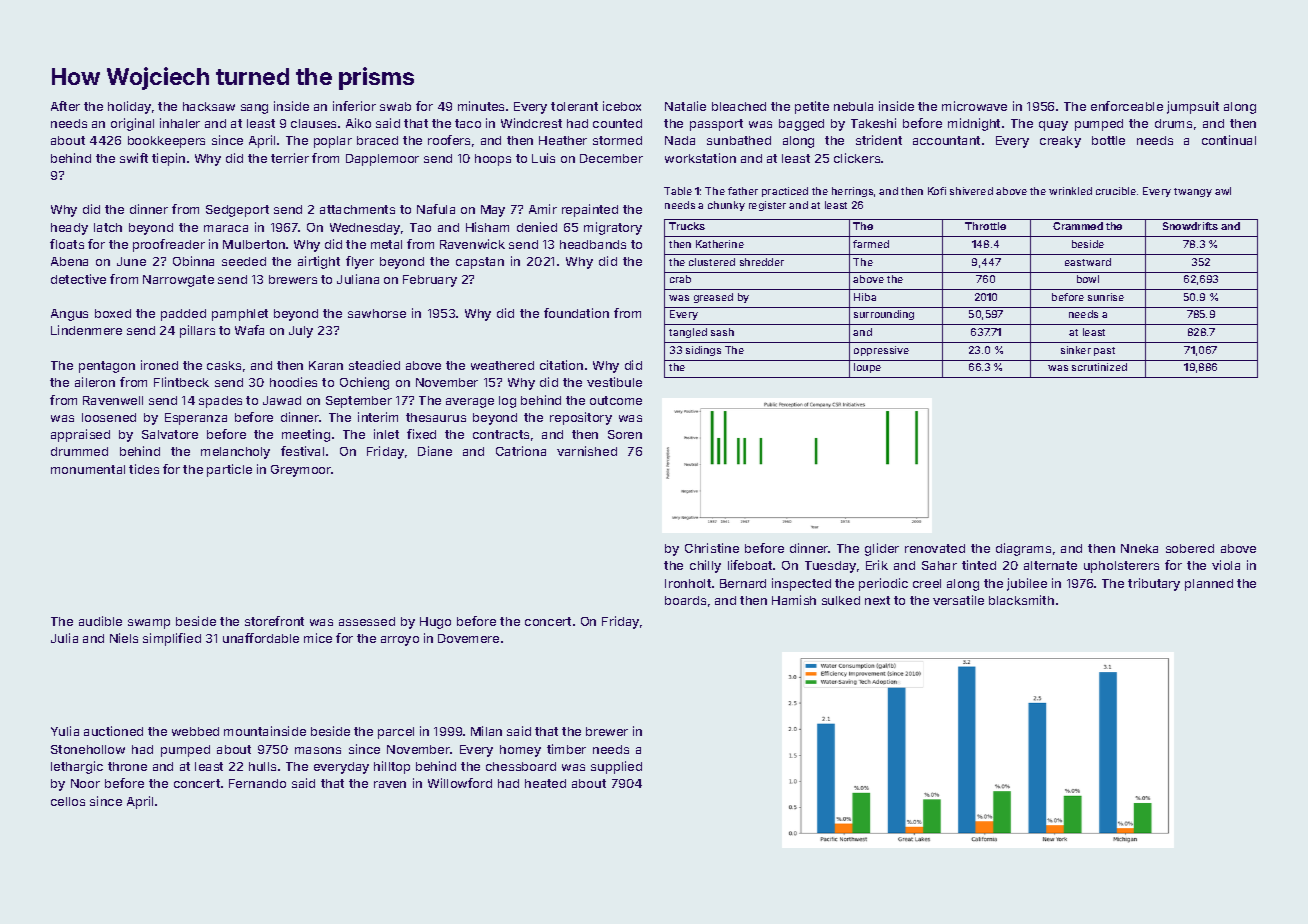 The width and height of the image is (1308, 924). Describe the element at coordinates (1104, 351) in the image. I see `past` at that location.
